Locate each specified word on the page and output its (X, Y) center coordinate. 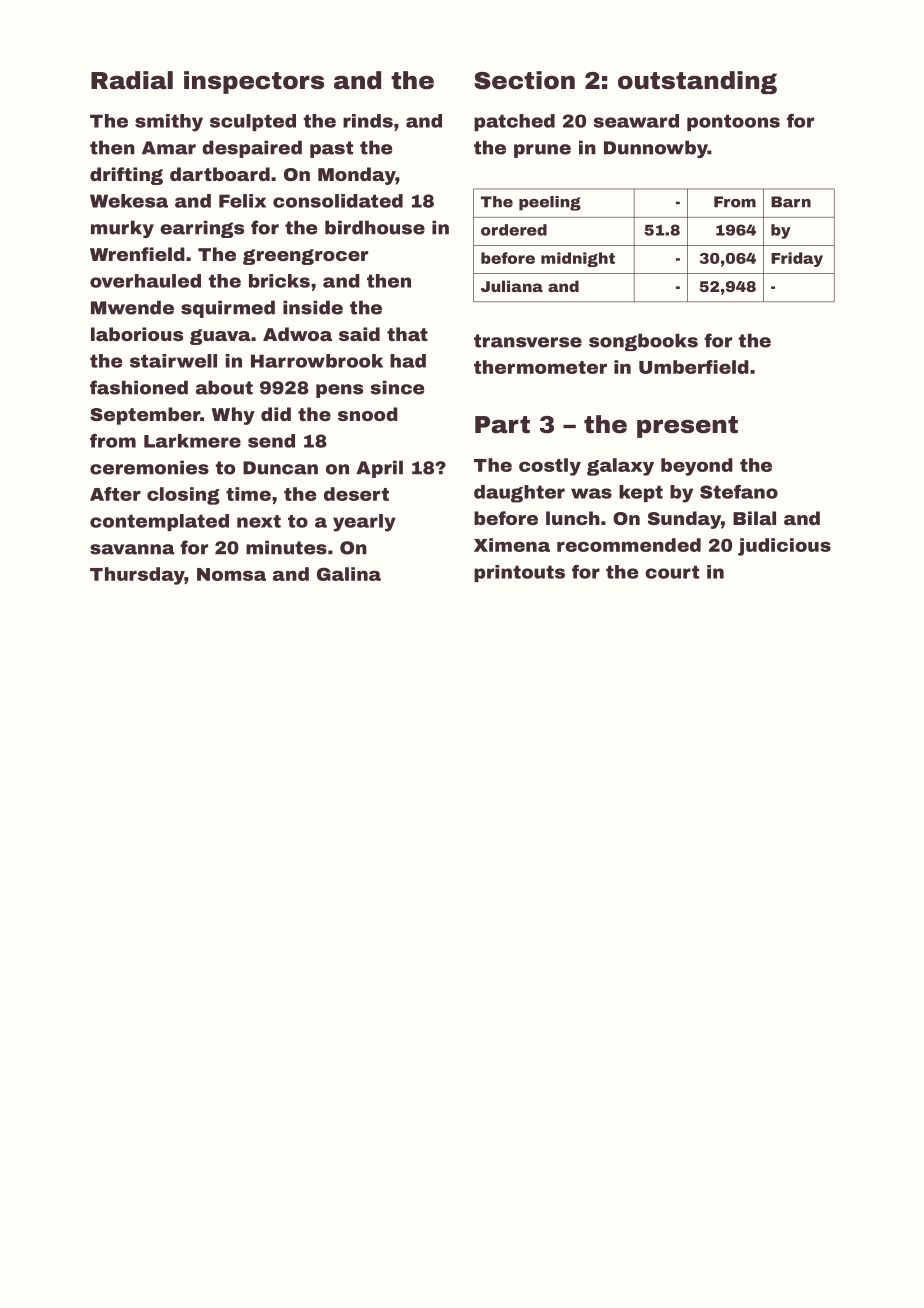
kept (641, 493)
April (379, 469)
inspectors (254, 82)
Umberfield (694, 367)
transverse (528, 341)
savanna (132, 549)
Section (524, 80)
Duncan (280, 468)
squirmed (228, 309)
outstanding (697, 82)
